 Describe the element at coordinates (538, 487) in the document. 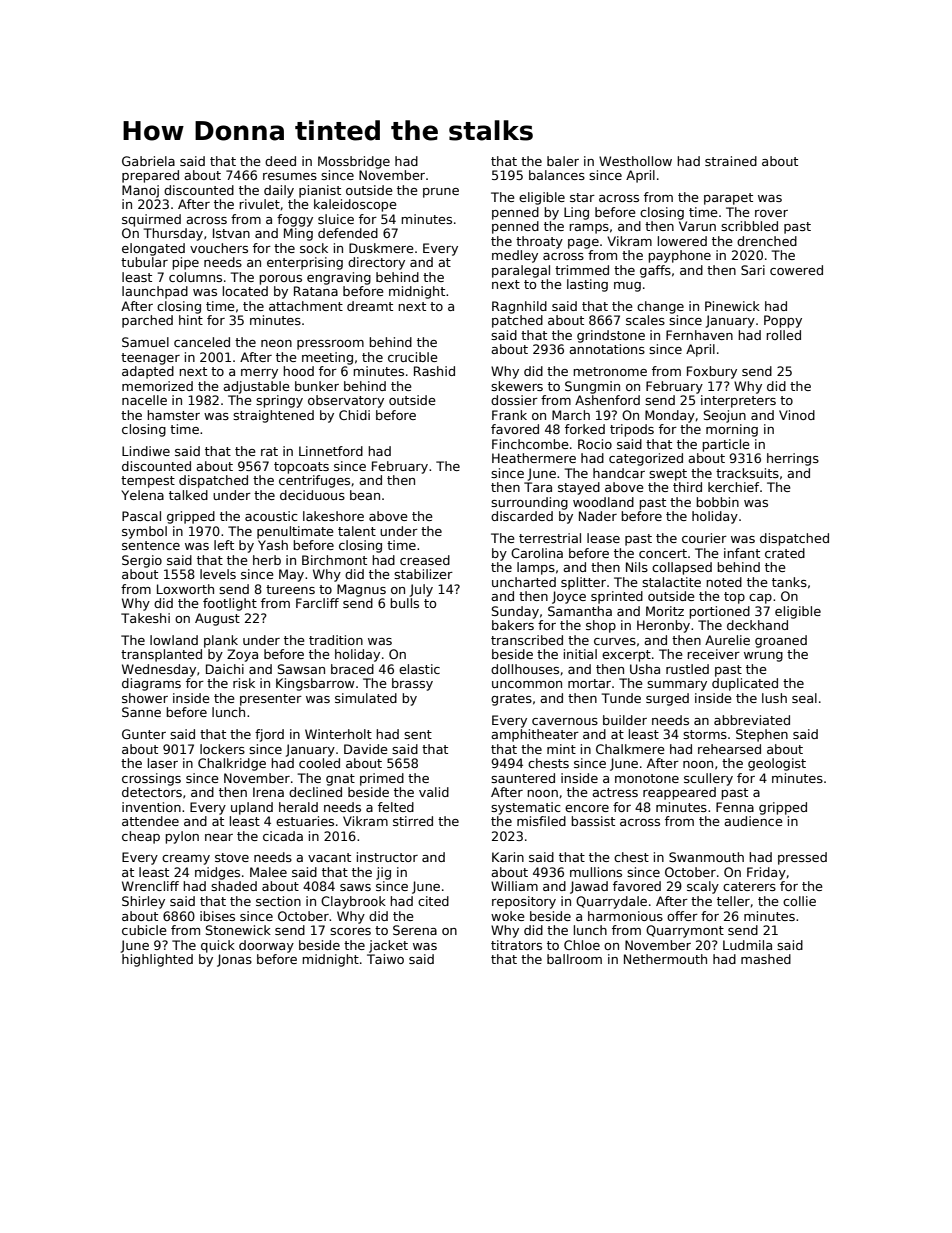

I see `Tara` at that location.
